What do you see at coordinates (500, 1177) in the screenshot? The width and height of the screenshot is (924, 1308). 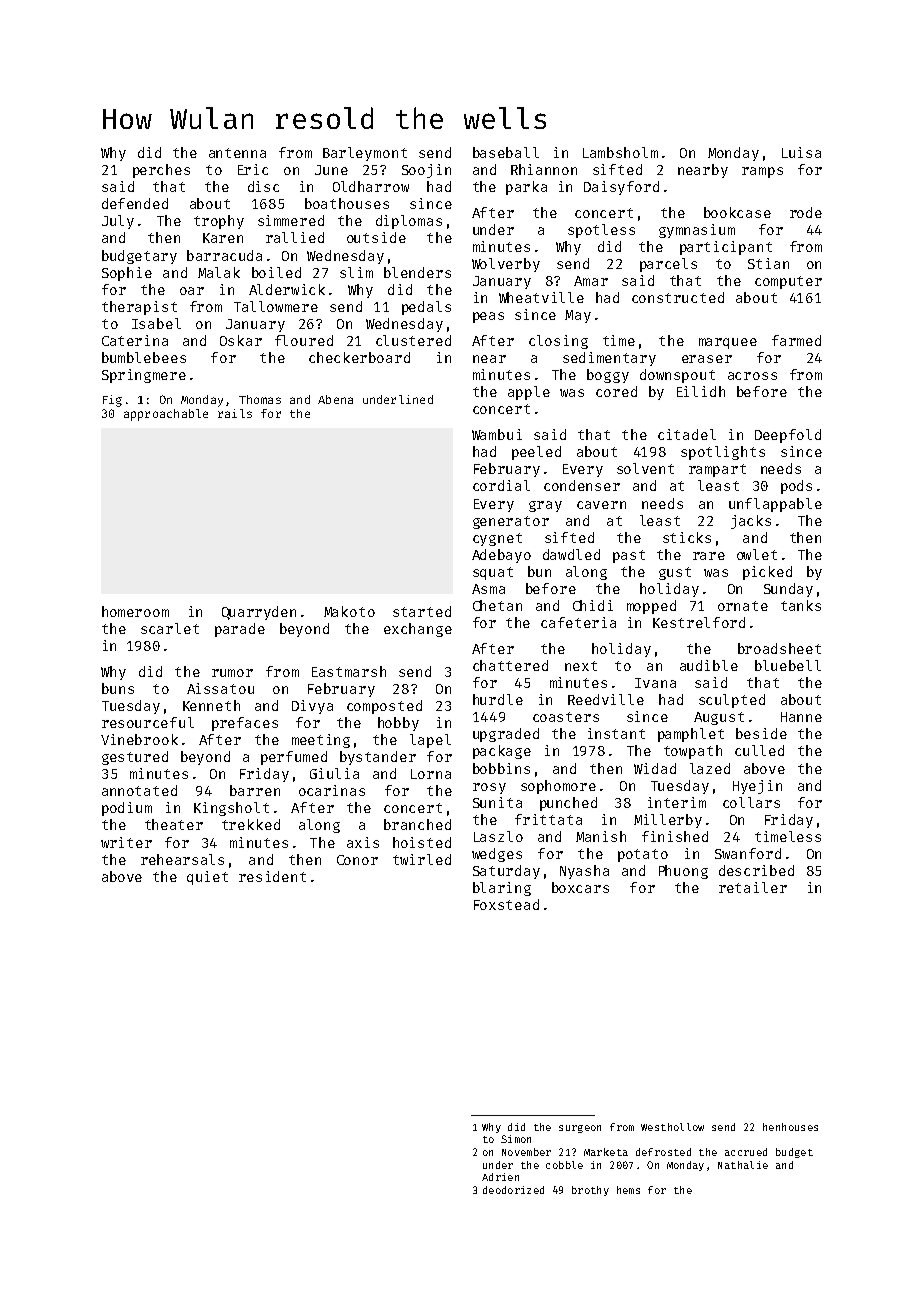 I see `Adrien` at bounding box center [500, 1177].
